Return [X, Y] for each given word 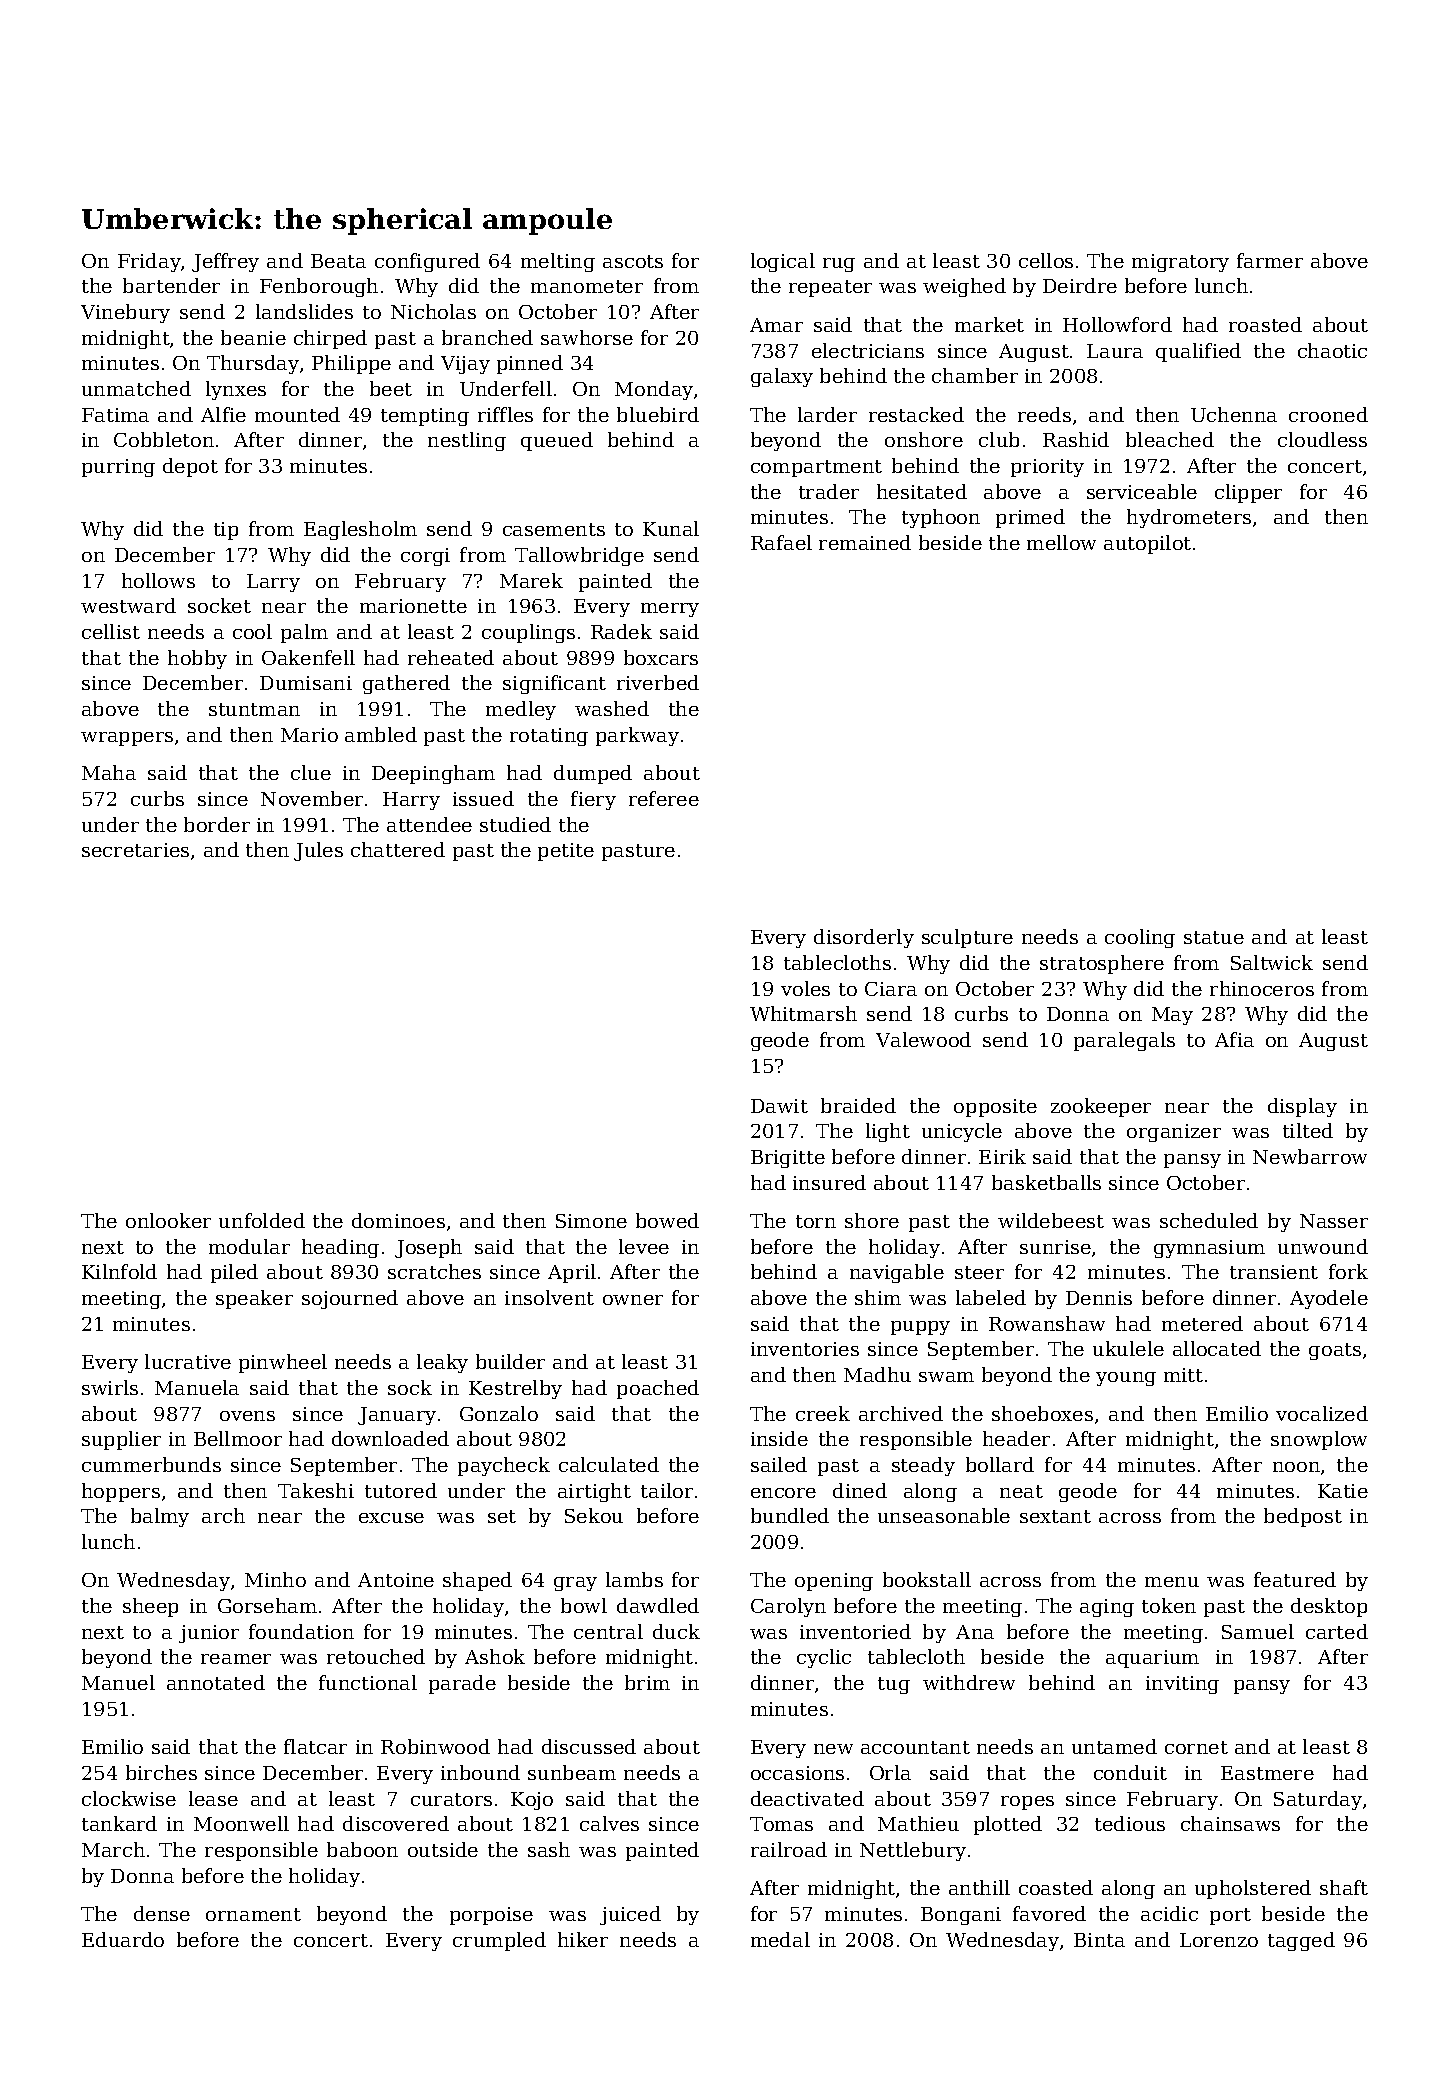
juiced [630, 1915]
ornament [253, 1914]
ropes [1027, 1803]
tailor [667, 1490]
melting [558, 262]
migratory [1180, 263]
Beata [338, 261]
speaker [254, 1299]
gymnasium [1209, 1249]
